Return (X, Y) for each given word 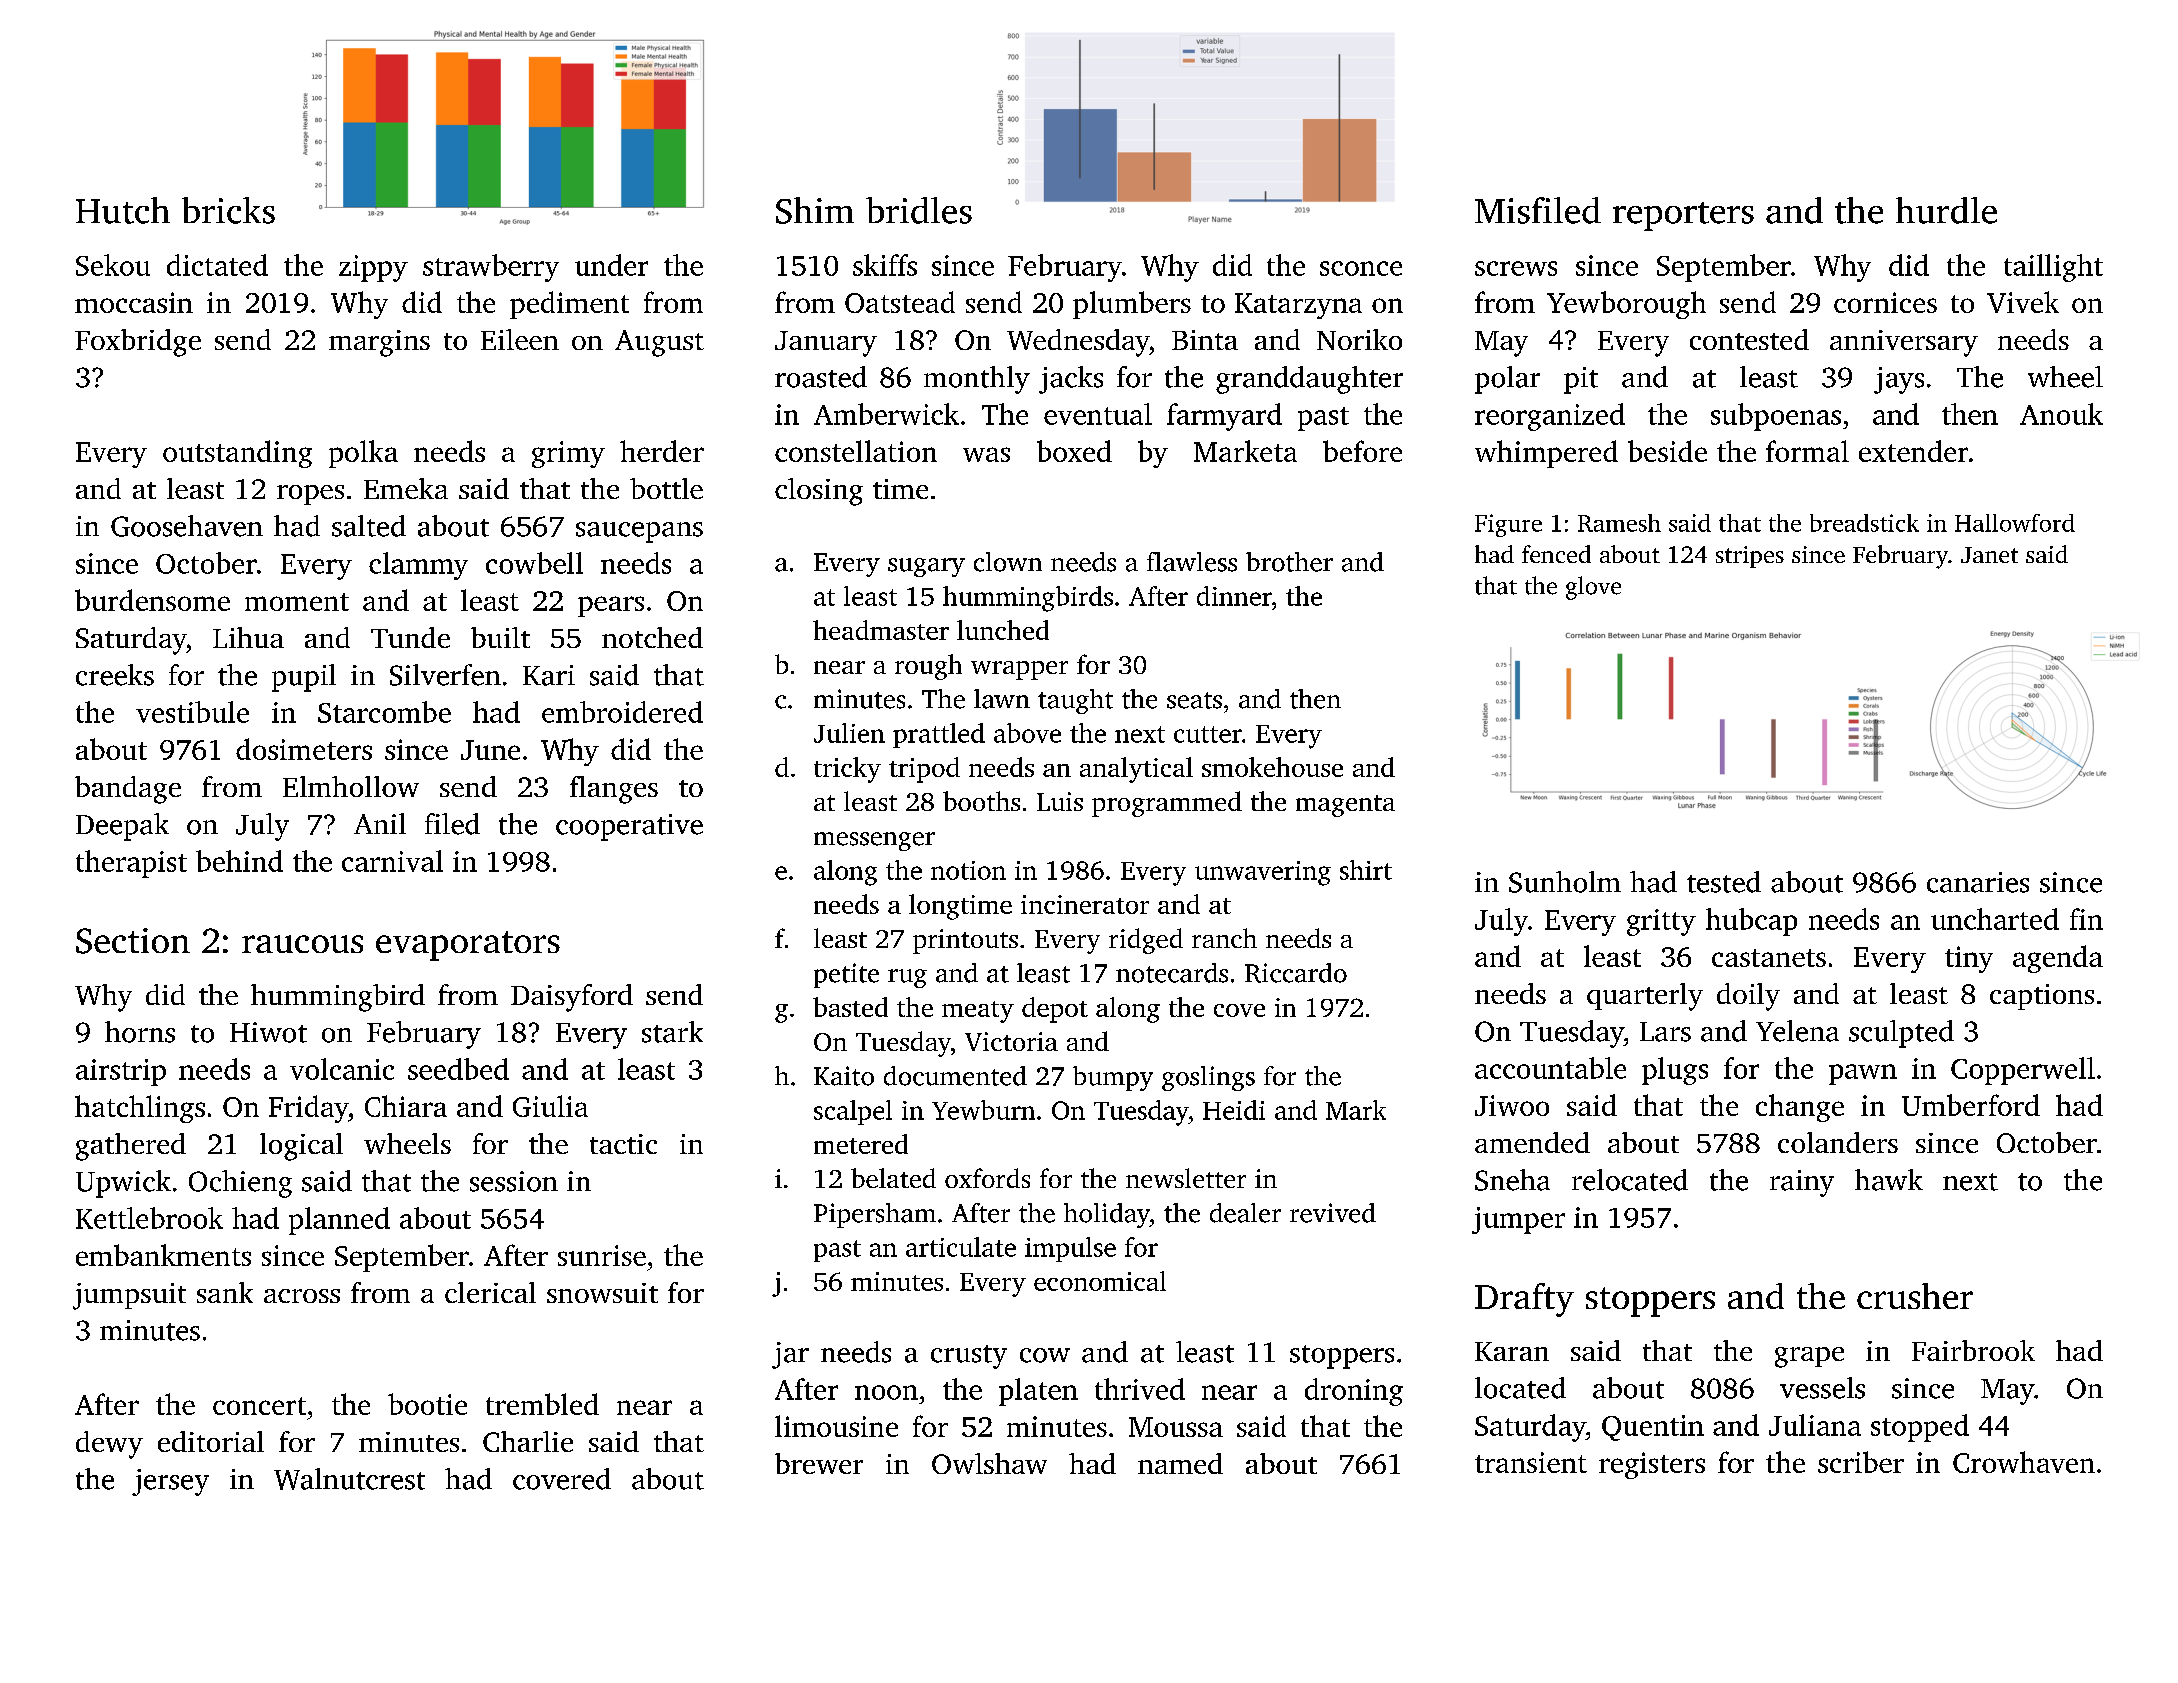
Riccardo (1296, 973)
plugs (1675, 1071)
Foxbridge (138, 343)
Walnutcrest (349, 1479)
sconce (1361, 268)
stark (672, 1032)
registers (1652, 1465)
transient (1531, 1462)
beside (1667, 451)
